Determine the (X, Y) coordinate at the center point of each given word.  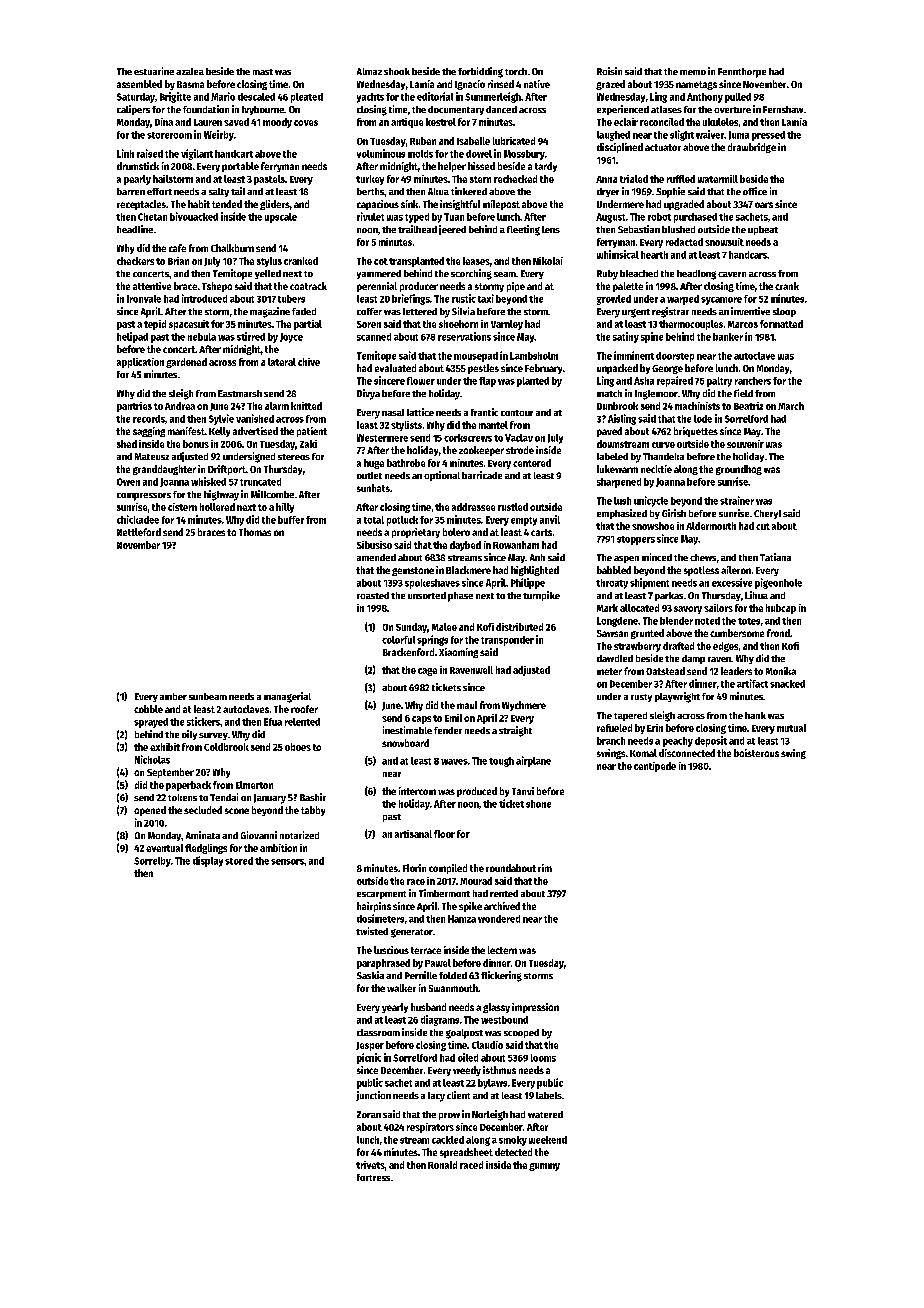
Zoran (369, 1114)
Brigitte (175, 97)
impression (535, 1008)
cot (381, 261)
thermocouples (691, 325)
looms (543, 1058)
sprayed (151, 723)
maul (467, 705)
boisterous (756, 753)
